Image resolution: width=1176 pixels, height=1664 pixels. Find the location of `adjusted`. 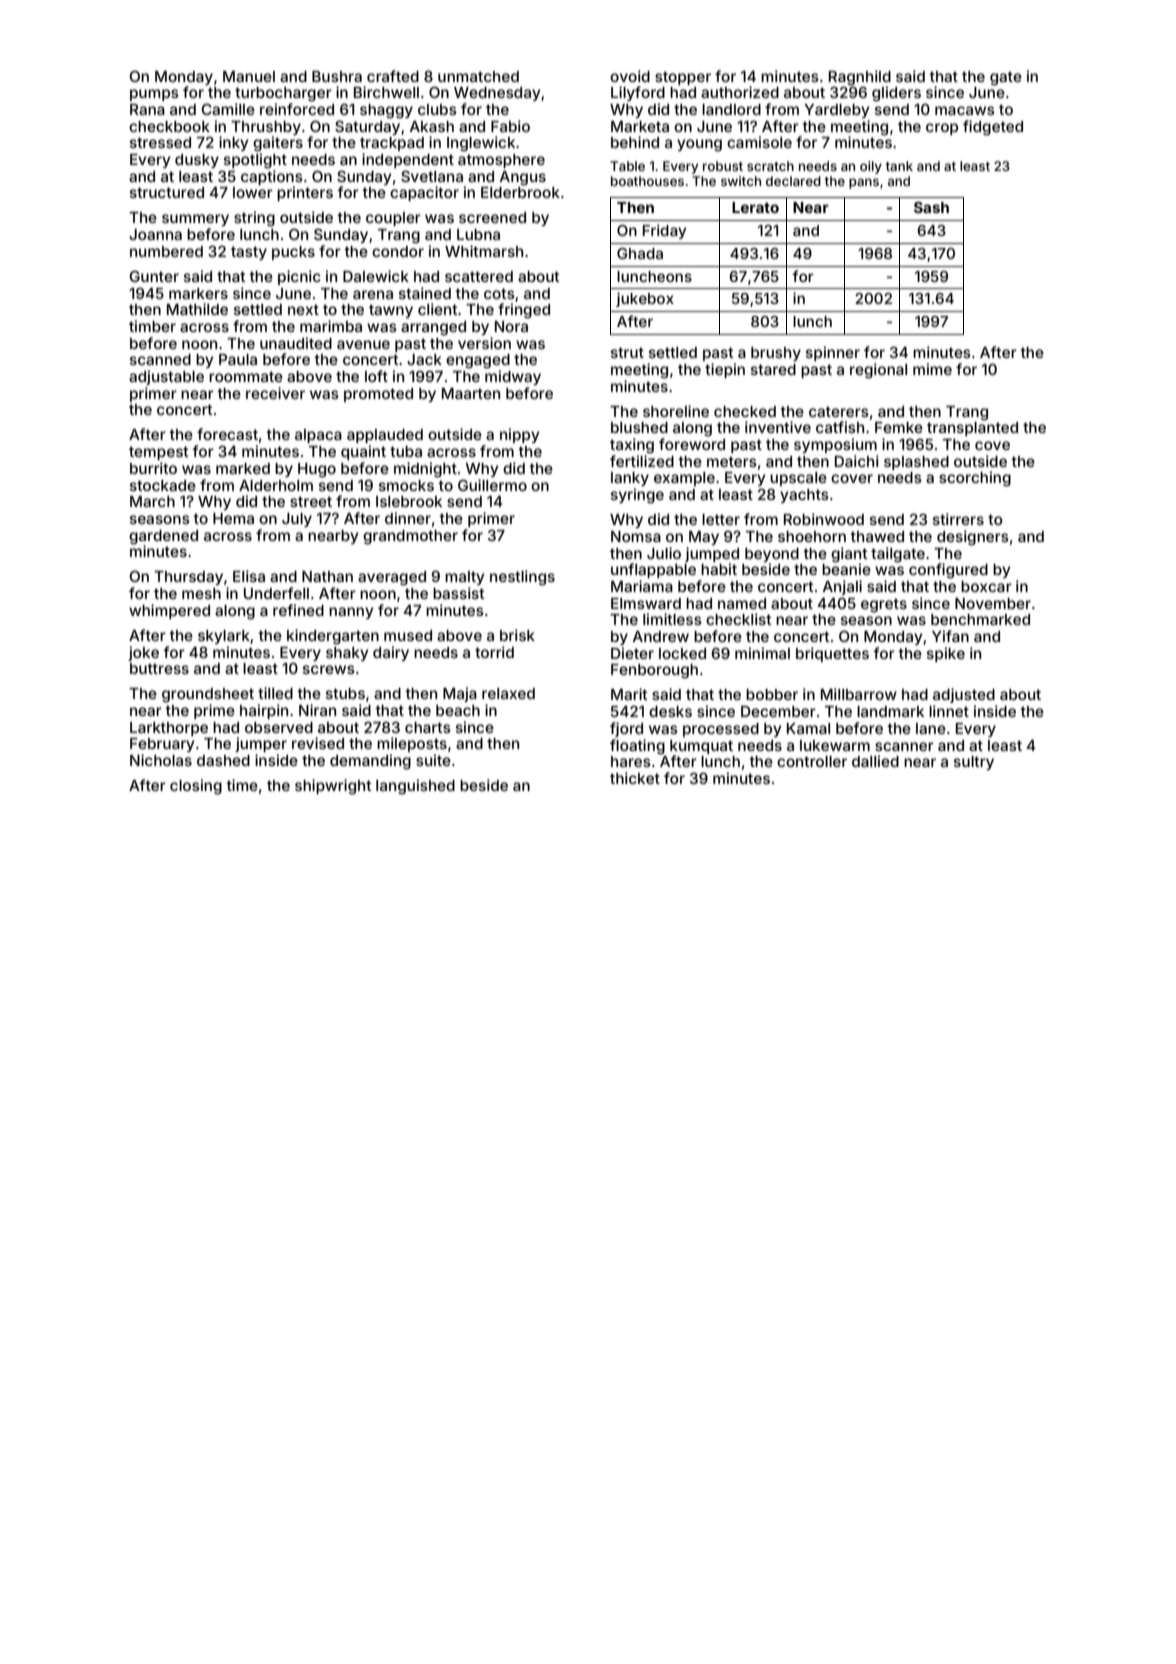

adjusted is located at coordinates (964, 695).
